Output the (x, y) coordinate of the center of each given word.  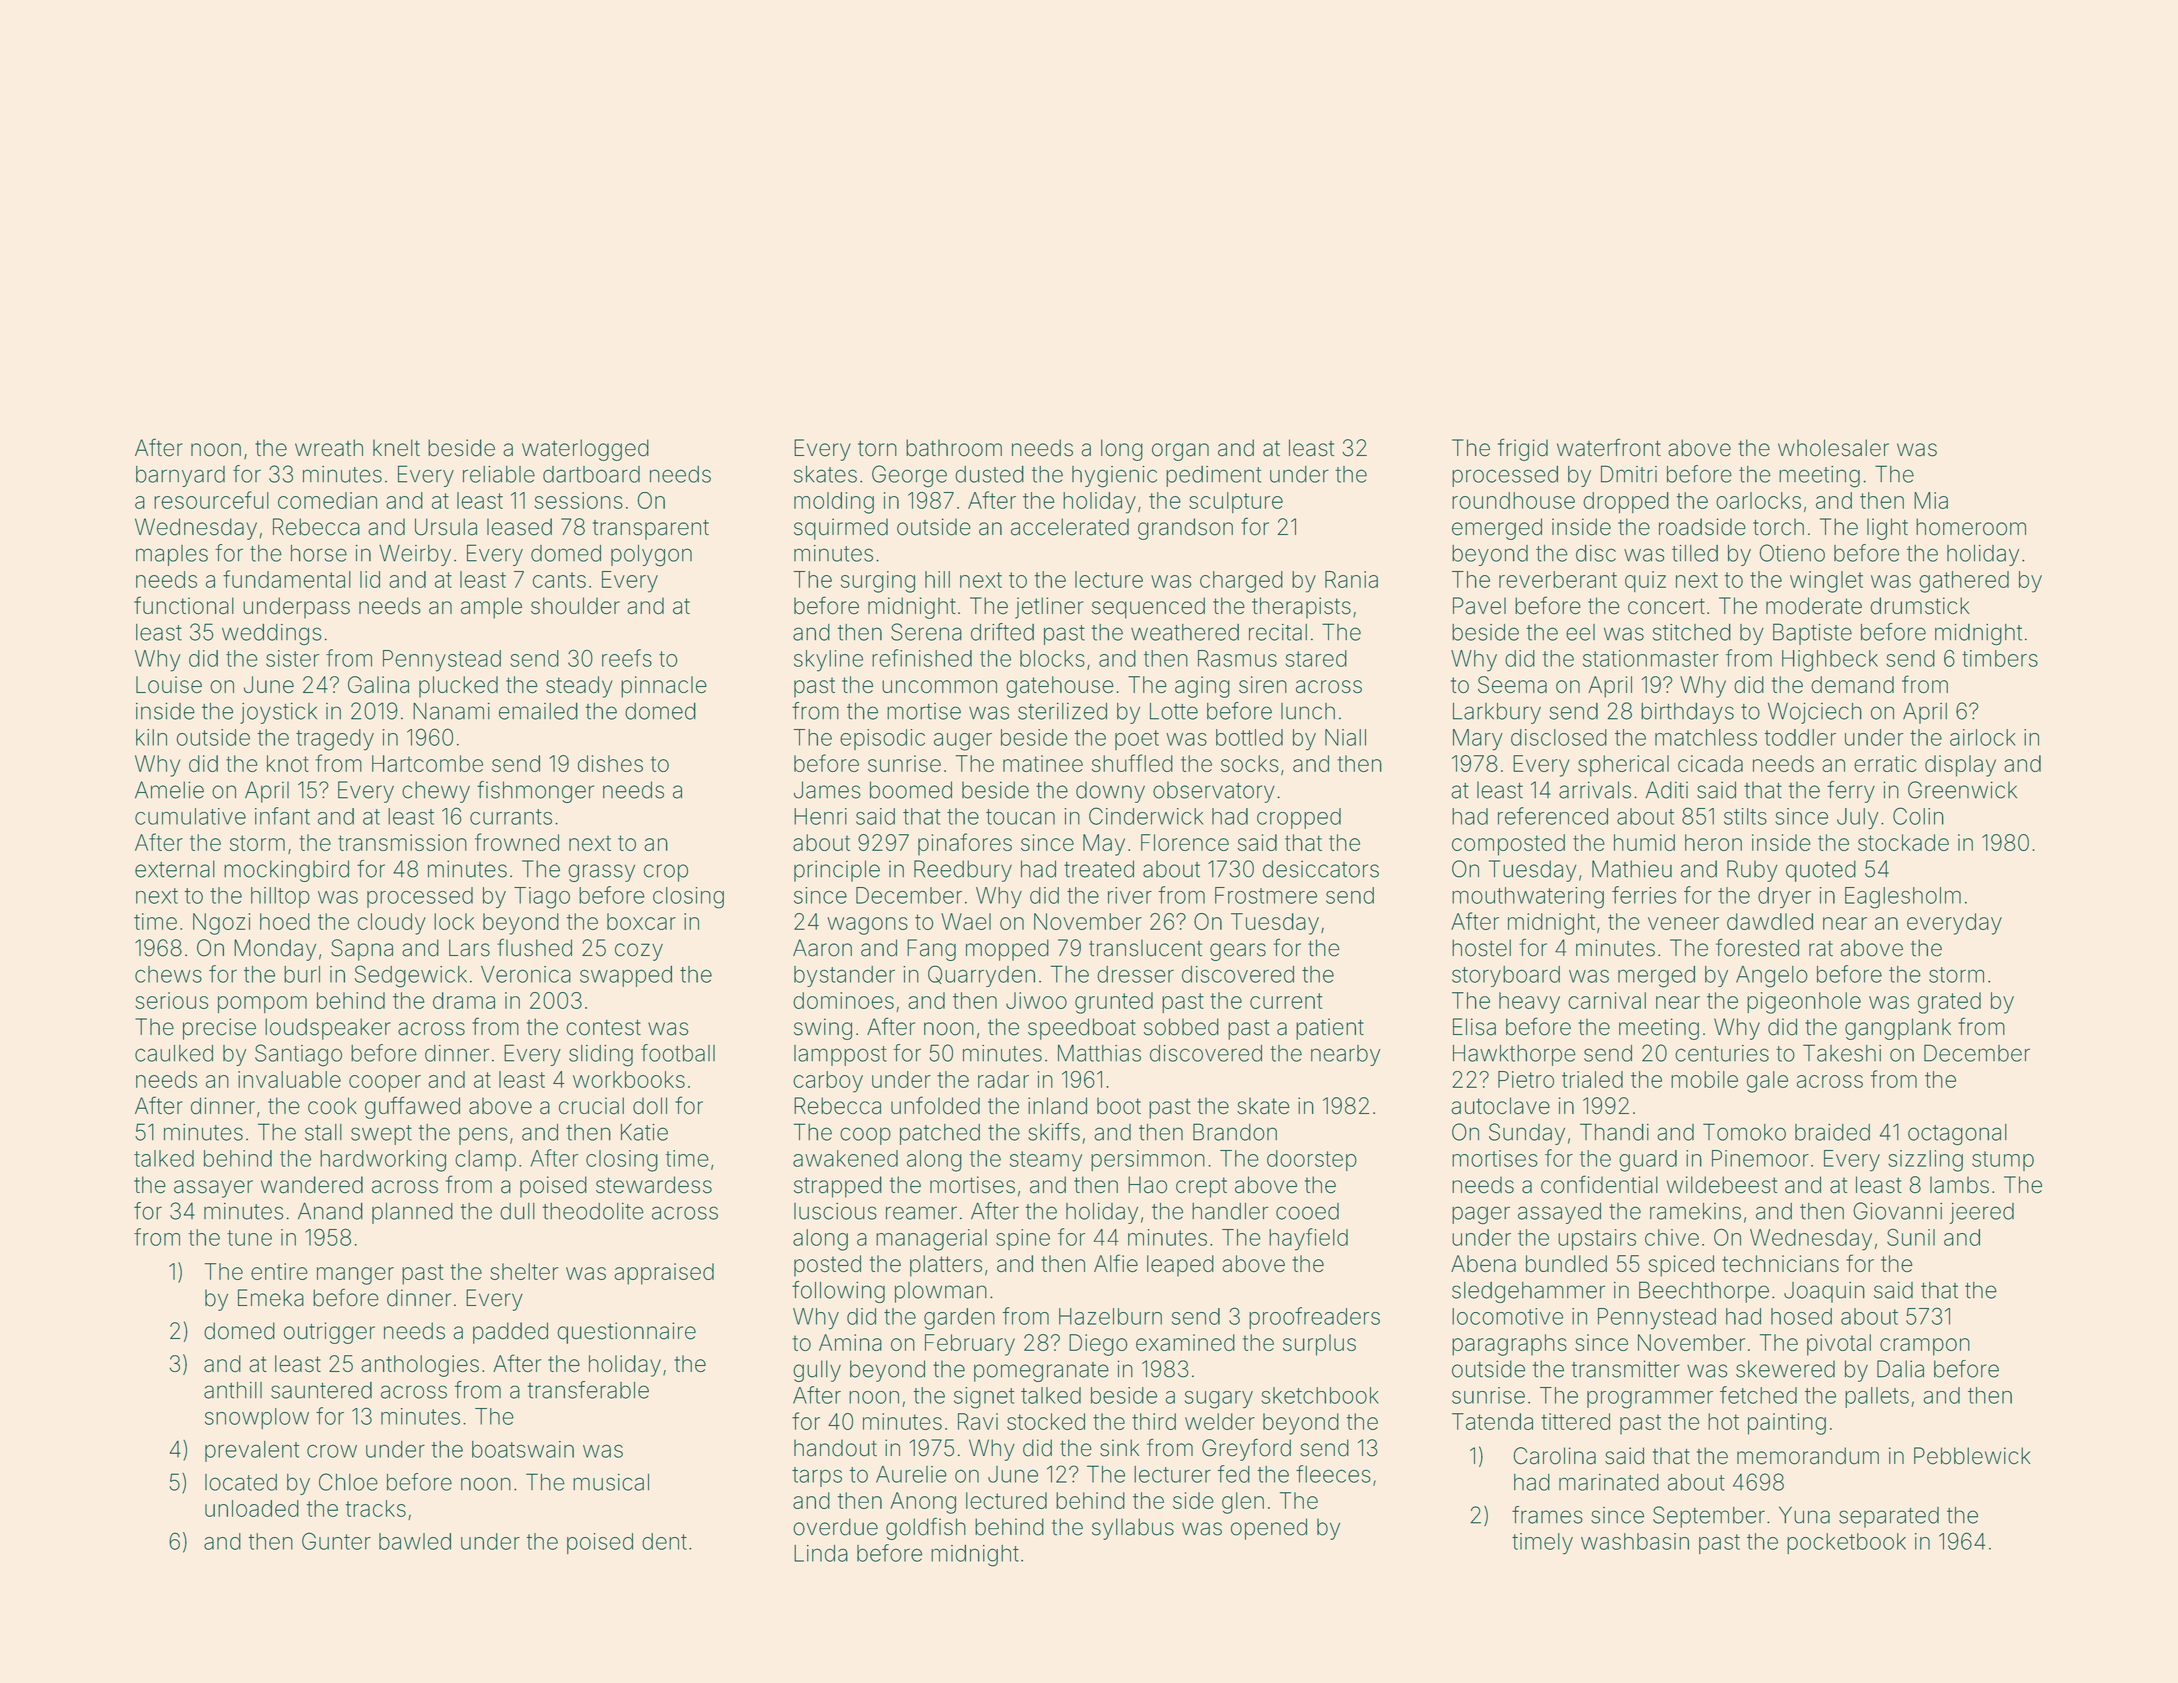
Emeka (271, 1298)
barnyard (180, 476)
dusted (989, 474)
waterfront (1609, 447)
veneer (1683, 923)
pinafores (965, 844)
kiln (151, 737)
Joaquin (1824, 1292)
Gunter (336, 1541)
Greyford (1246, 1449)
